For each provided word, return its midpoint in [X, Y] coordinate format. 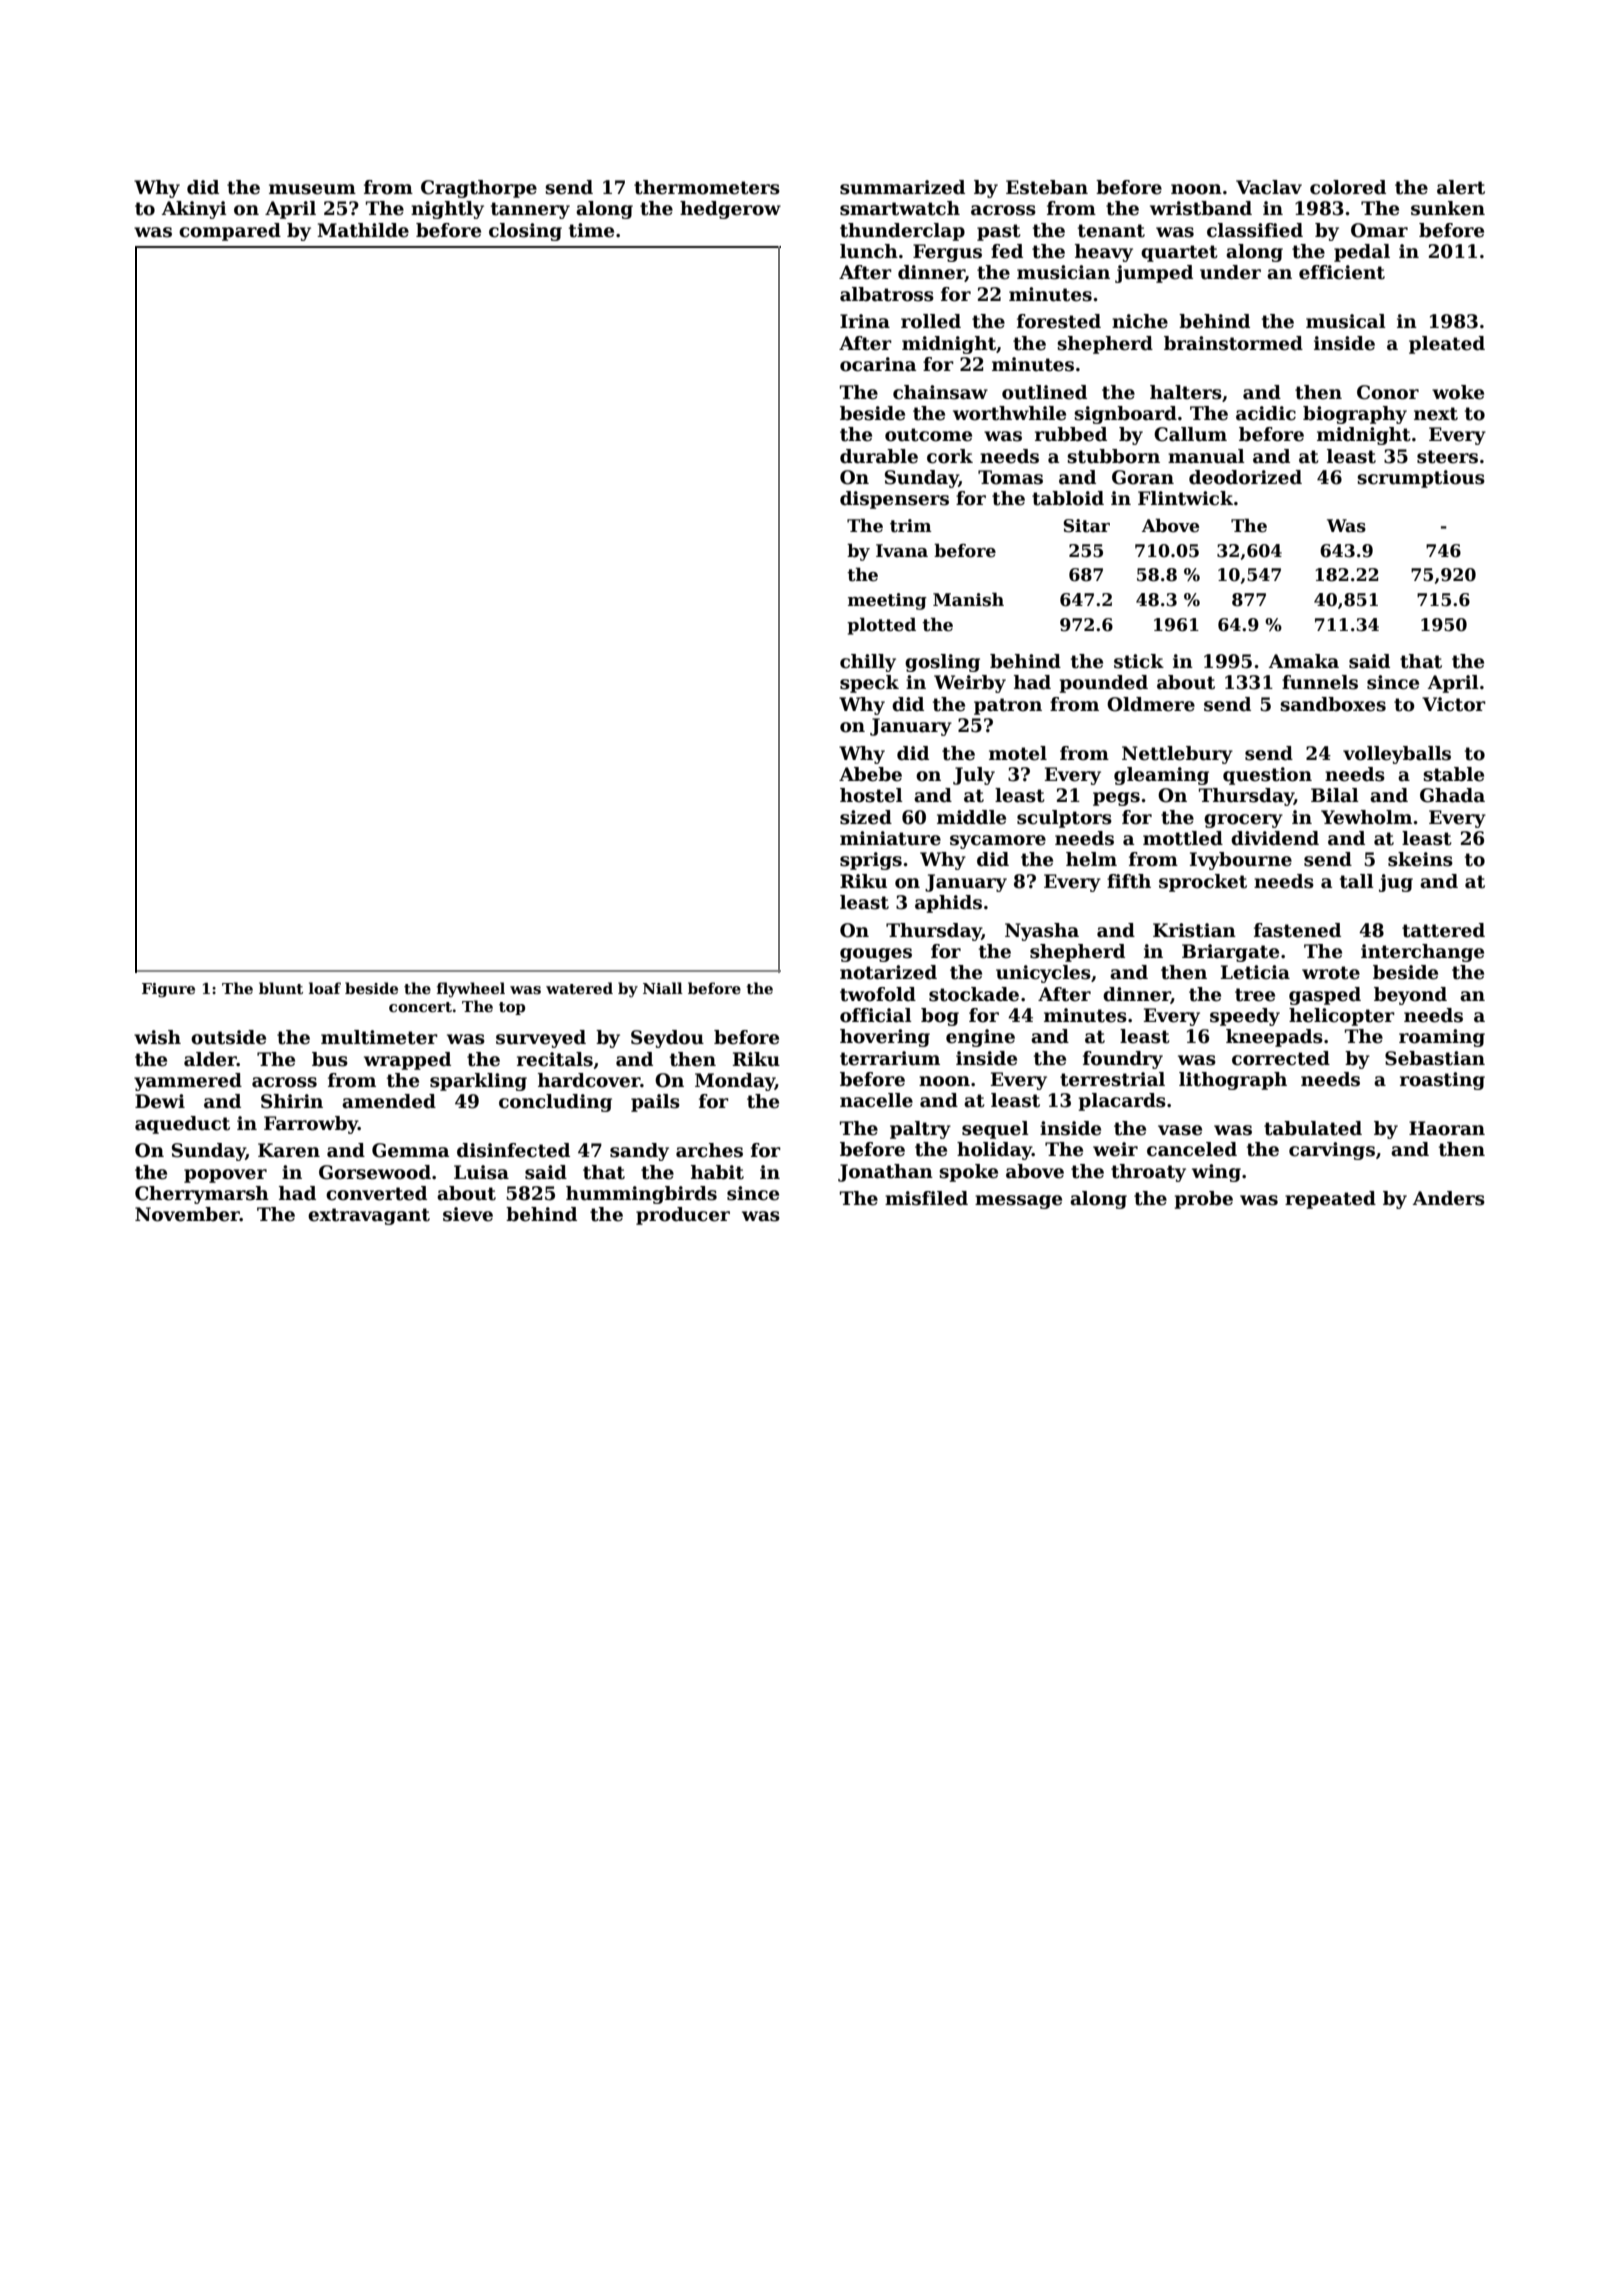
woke [1458, 392]
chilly [868, 663]
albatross [887, 294]
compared [230, 232]
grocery [1243, 821]
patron [1008, 706]
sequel [995, 1130]
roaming [1442, 1038]
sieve [468, 1214]
